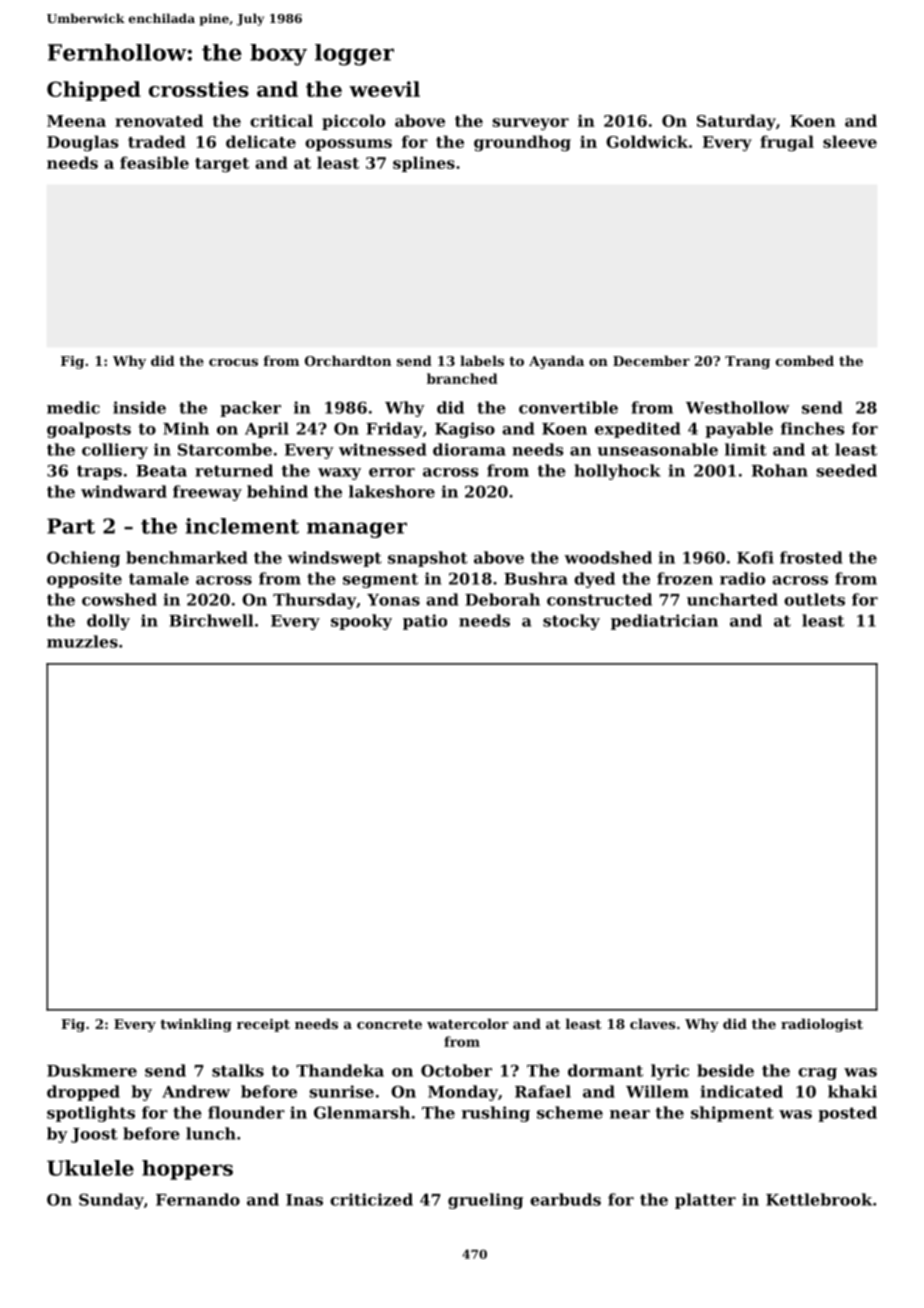 The image size is (924, 1308). Describe the element at coordinates (850, 141) in the page. I see `sleeve` at that location.
